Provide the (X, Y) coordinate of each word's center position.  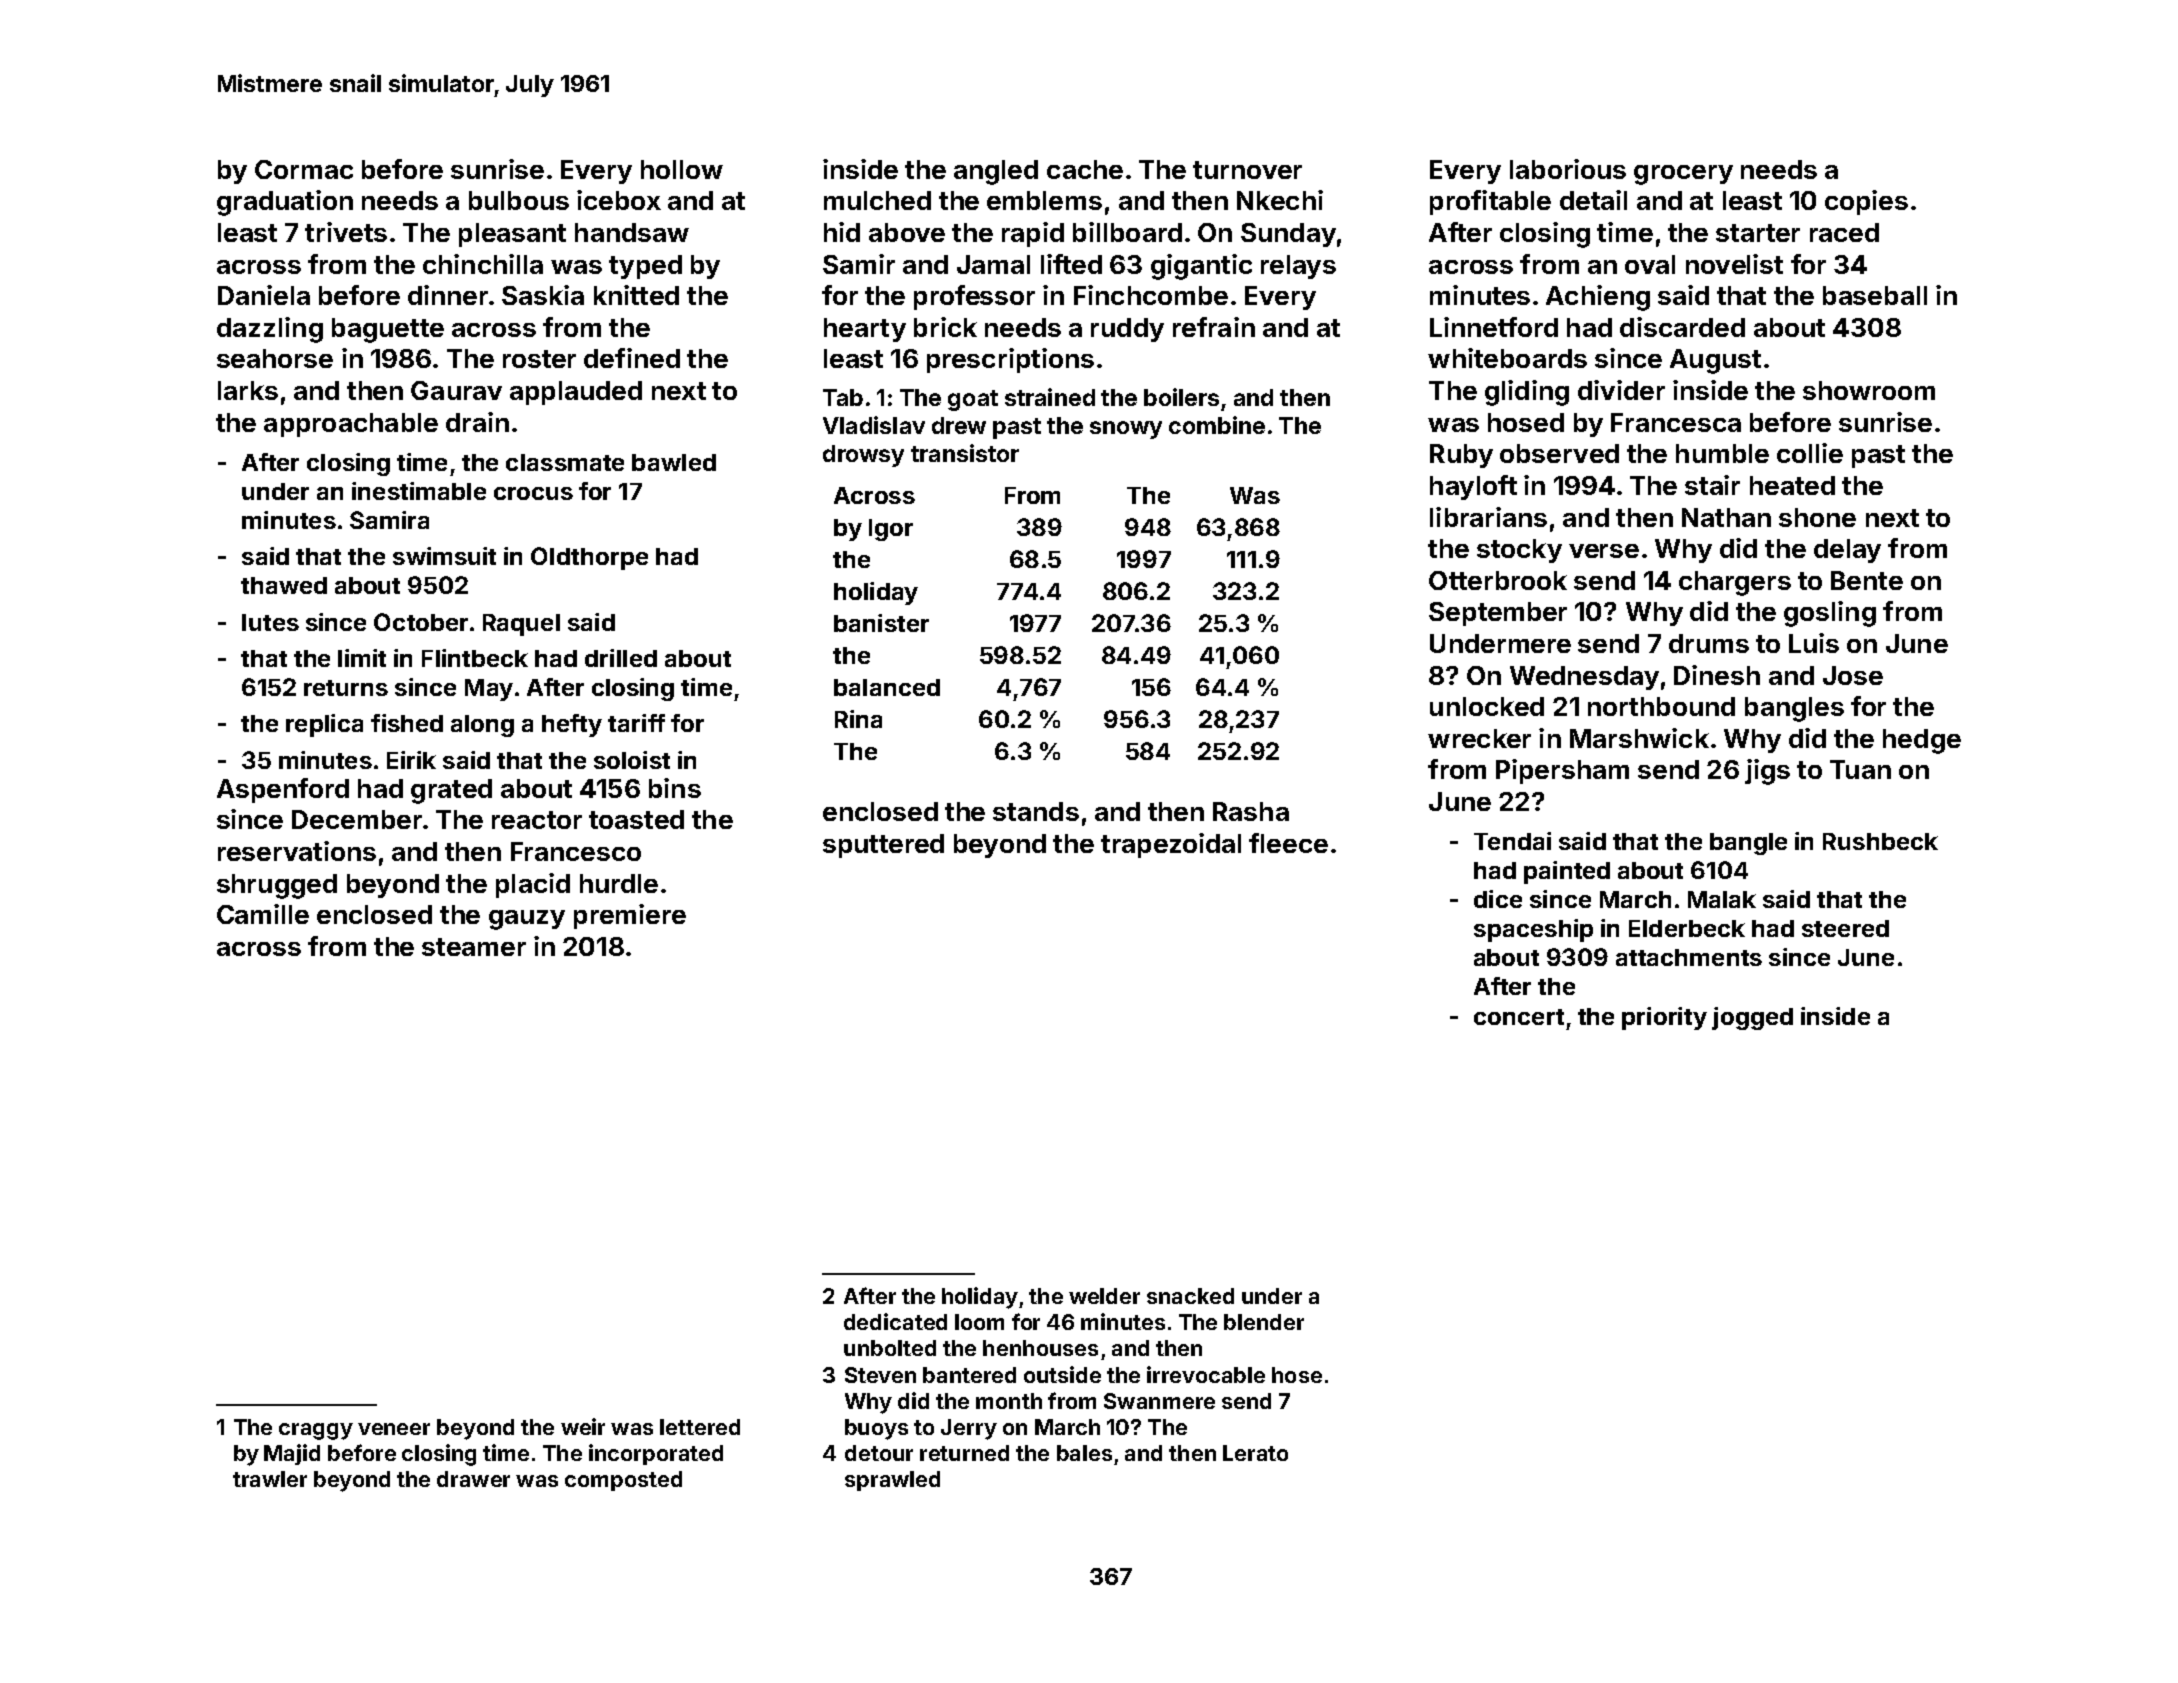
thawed (284, 585)
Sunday (1288, 235)
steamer (474, 947)
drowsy (863, 456)
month (1009, 1401)
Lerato (1255, 1453)
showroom (1869, 390)
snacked (1190, 1296)
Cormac (304, 169)
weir (583, 1426)
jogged (1752, 1018)
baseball (1875, 295)
